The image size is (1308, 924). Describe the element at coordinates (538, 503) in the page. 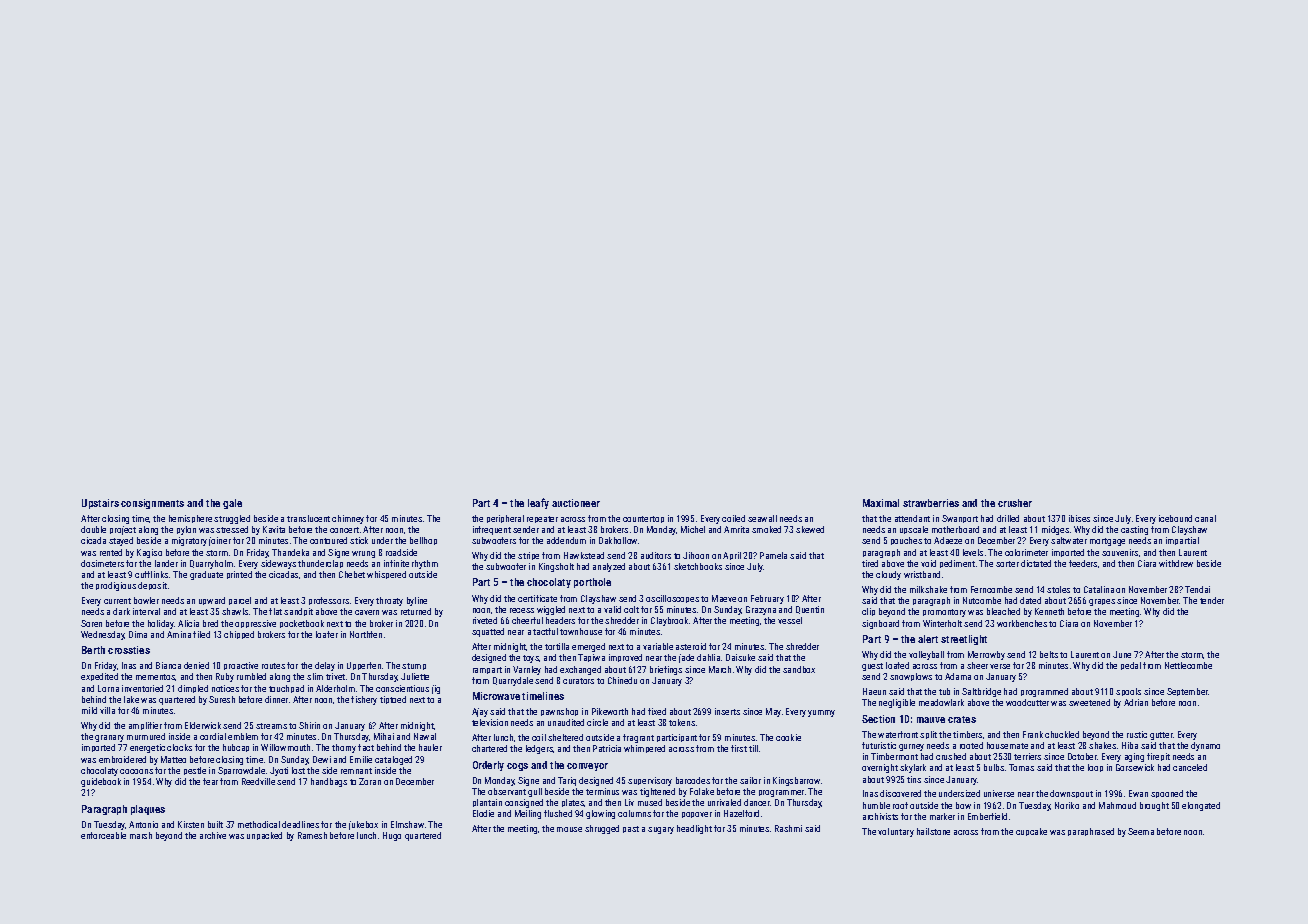

I see `leafy` at that location.
